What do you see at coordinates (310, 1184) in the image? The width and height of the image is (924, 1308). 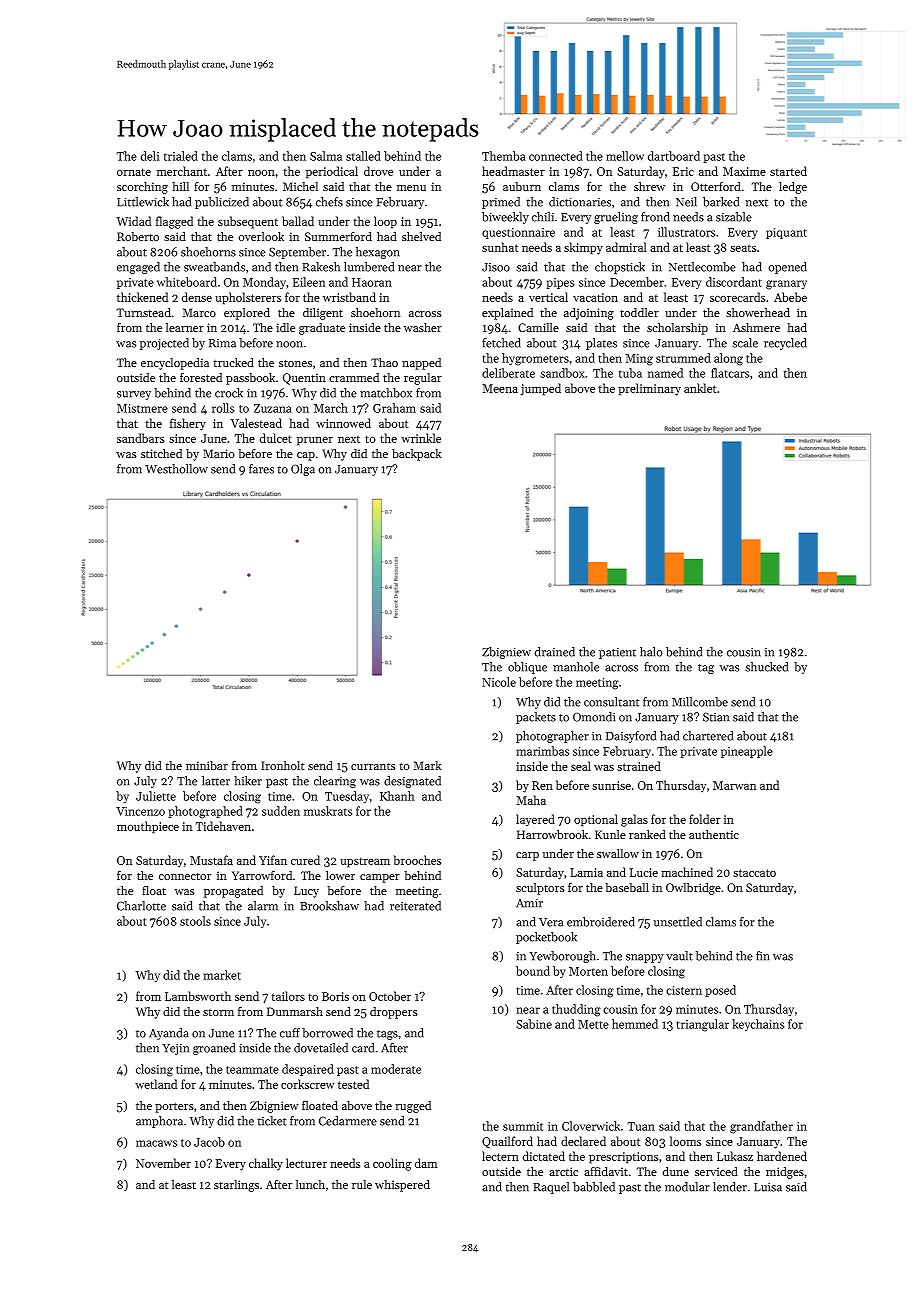 I see `lunch` at bounding box center [310, 1184].
